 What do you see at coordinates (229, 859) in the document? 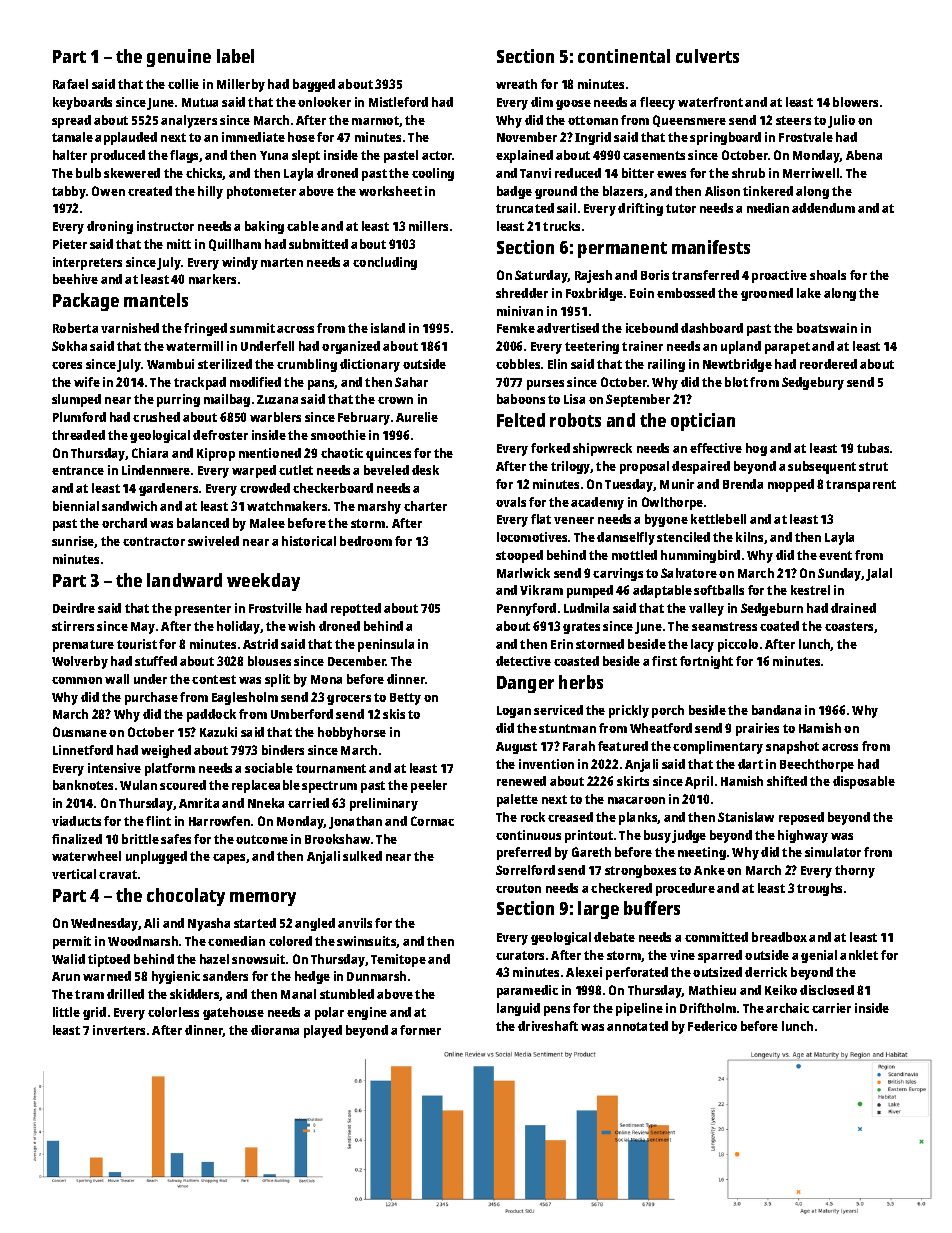
I see `capes` at bounding box center [229, 859].
